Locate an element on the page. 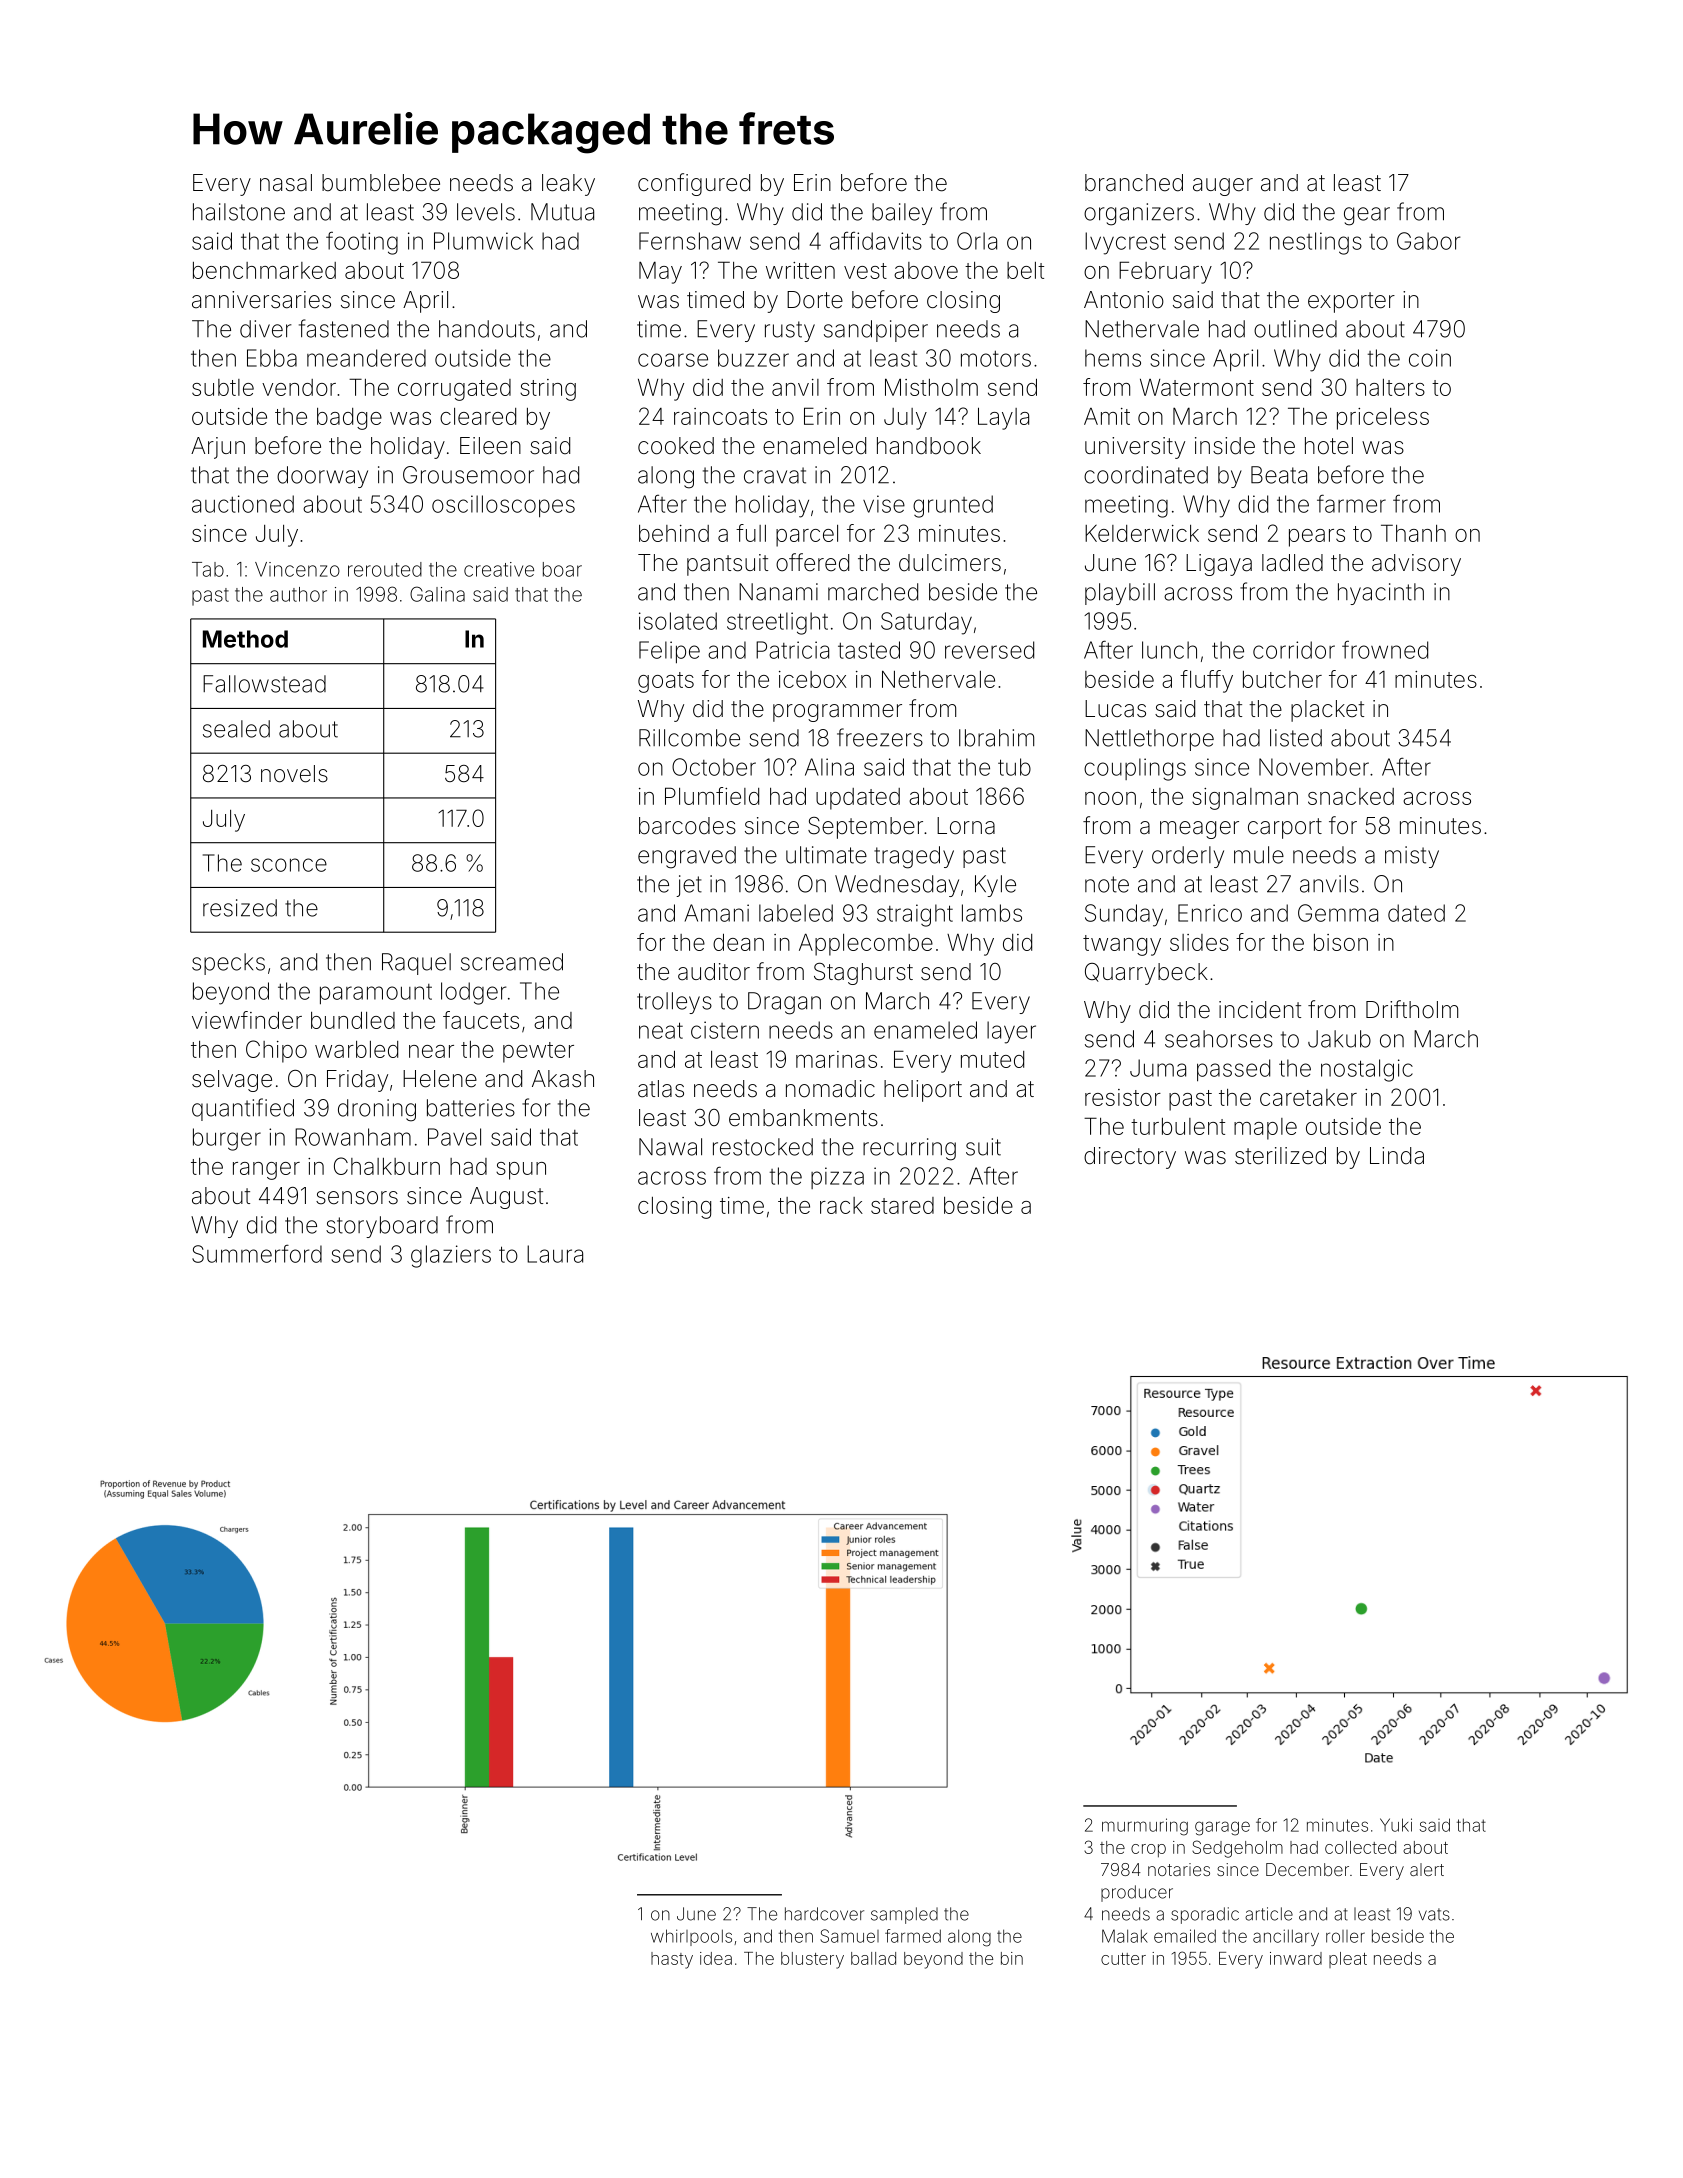  hasty is located at coordinates (672, 1960).
